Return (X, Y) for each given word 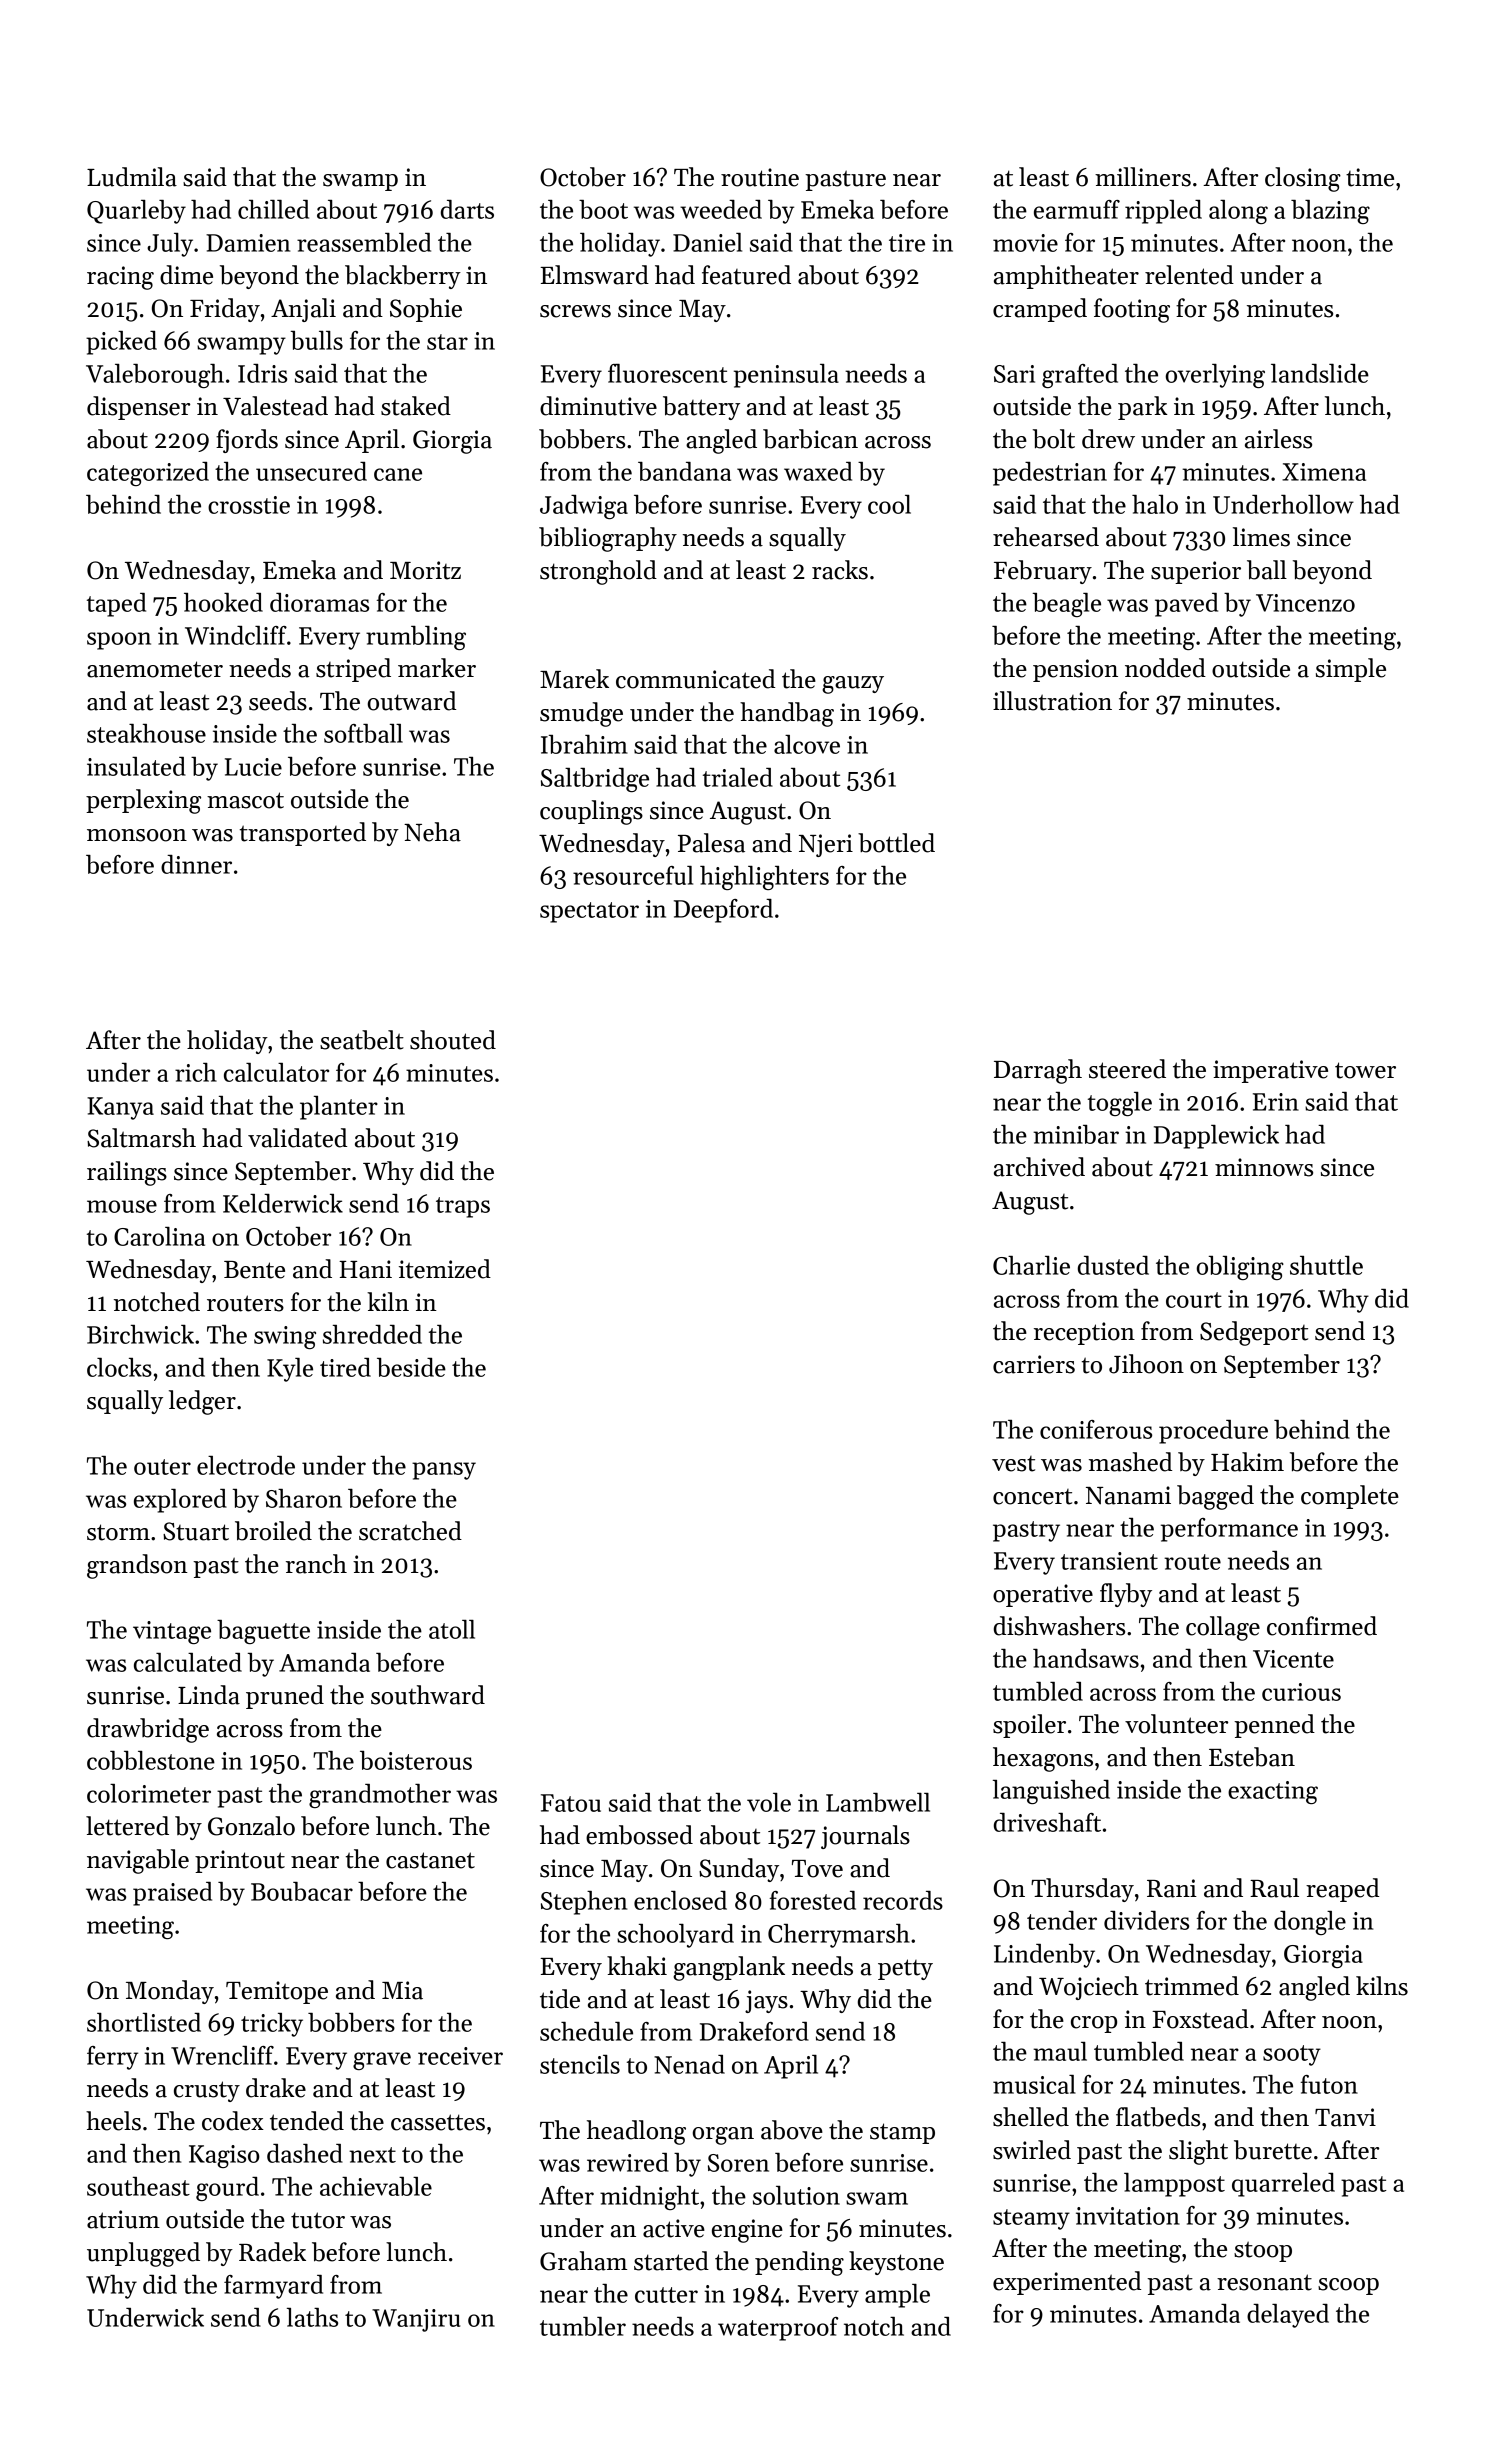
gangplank (729, 1968)
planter (339, 1108)
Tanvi (1345, 2117)
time (1370, 177)
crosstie (249, 505)
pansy (444, 1471)
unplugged (143, 2254)
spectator (589, 912)
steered (1127, 1069)
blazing (1330, 212)
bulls (317, 340)
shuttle (1326, 1265)
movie (1025, 243)
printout (240, 1861)
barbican (810, 439)
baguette (263, 1632)
